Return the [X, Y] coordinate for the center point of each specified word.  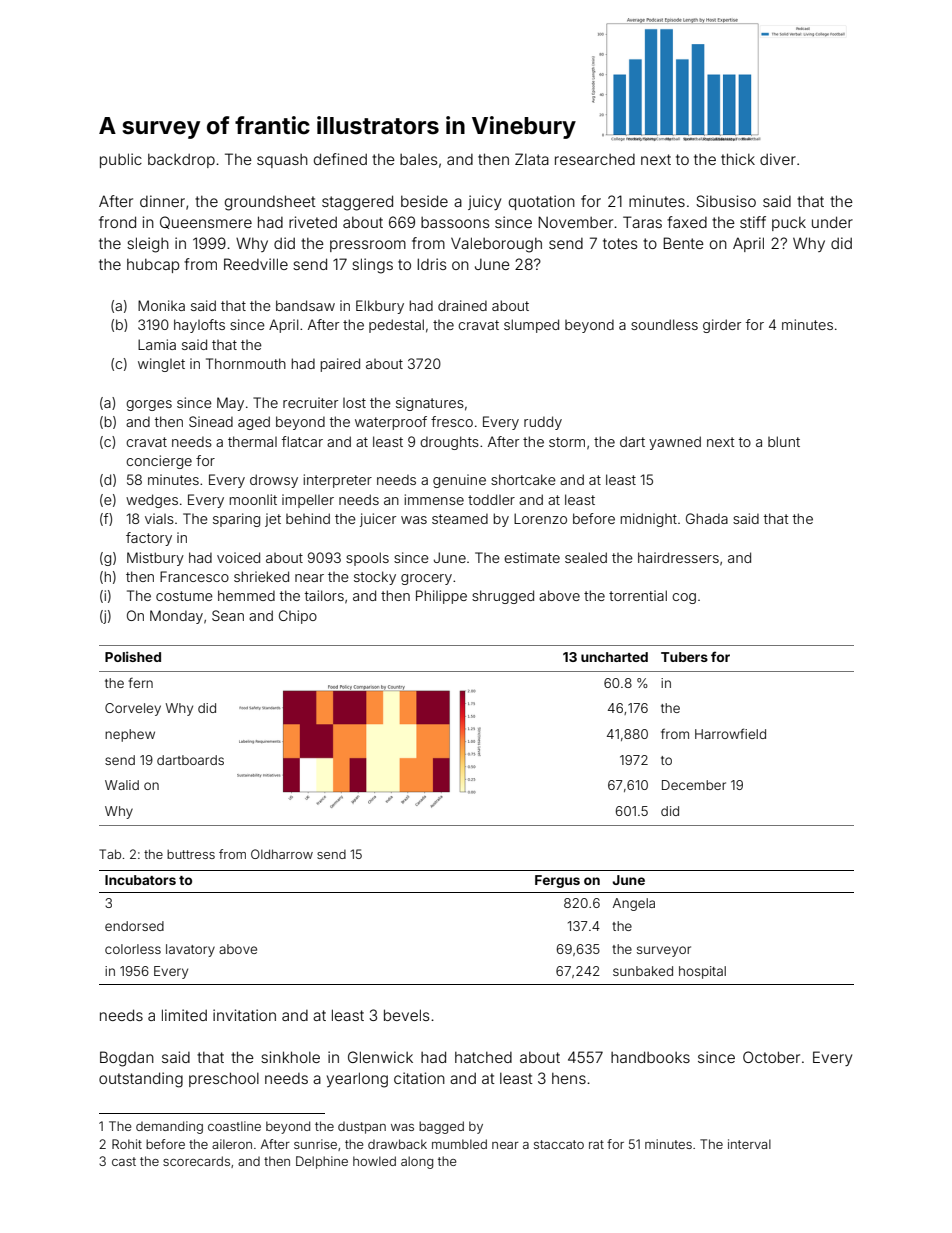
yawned [675, 443]
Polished [133, 656]
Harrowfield [730, 733]
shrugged [503, 597]
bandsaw [305, 305]
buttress [191, 854]
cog [684, 598]
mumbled [459, 1144]
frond [117, 222]
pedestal [396, 326]
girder [722, 326]
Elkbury [380, 307]
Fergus [557, 881]
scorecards [196, 1161]
